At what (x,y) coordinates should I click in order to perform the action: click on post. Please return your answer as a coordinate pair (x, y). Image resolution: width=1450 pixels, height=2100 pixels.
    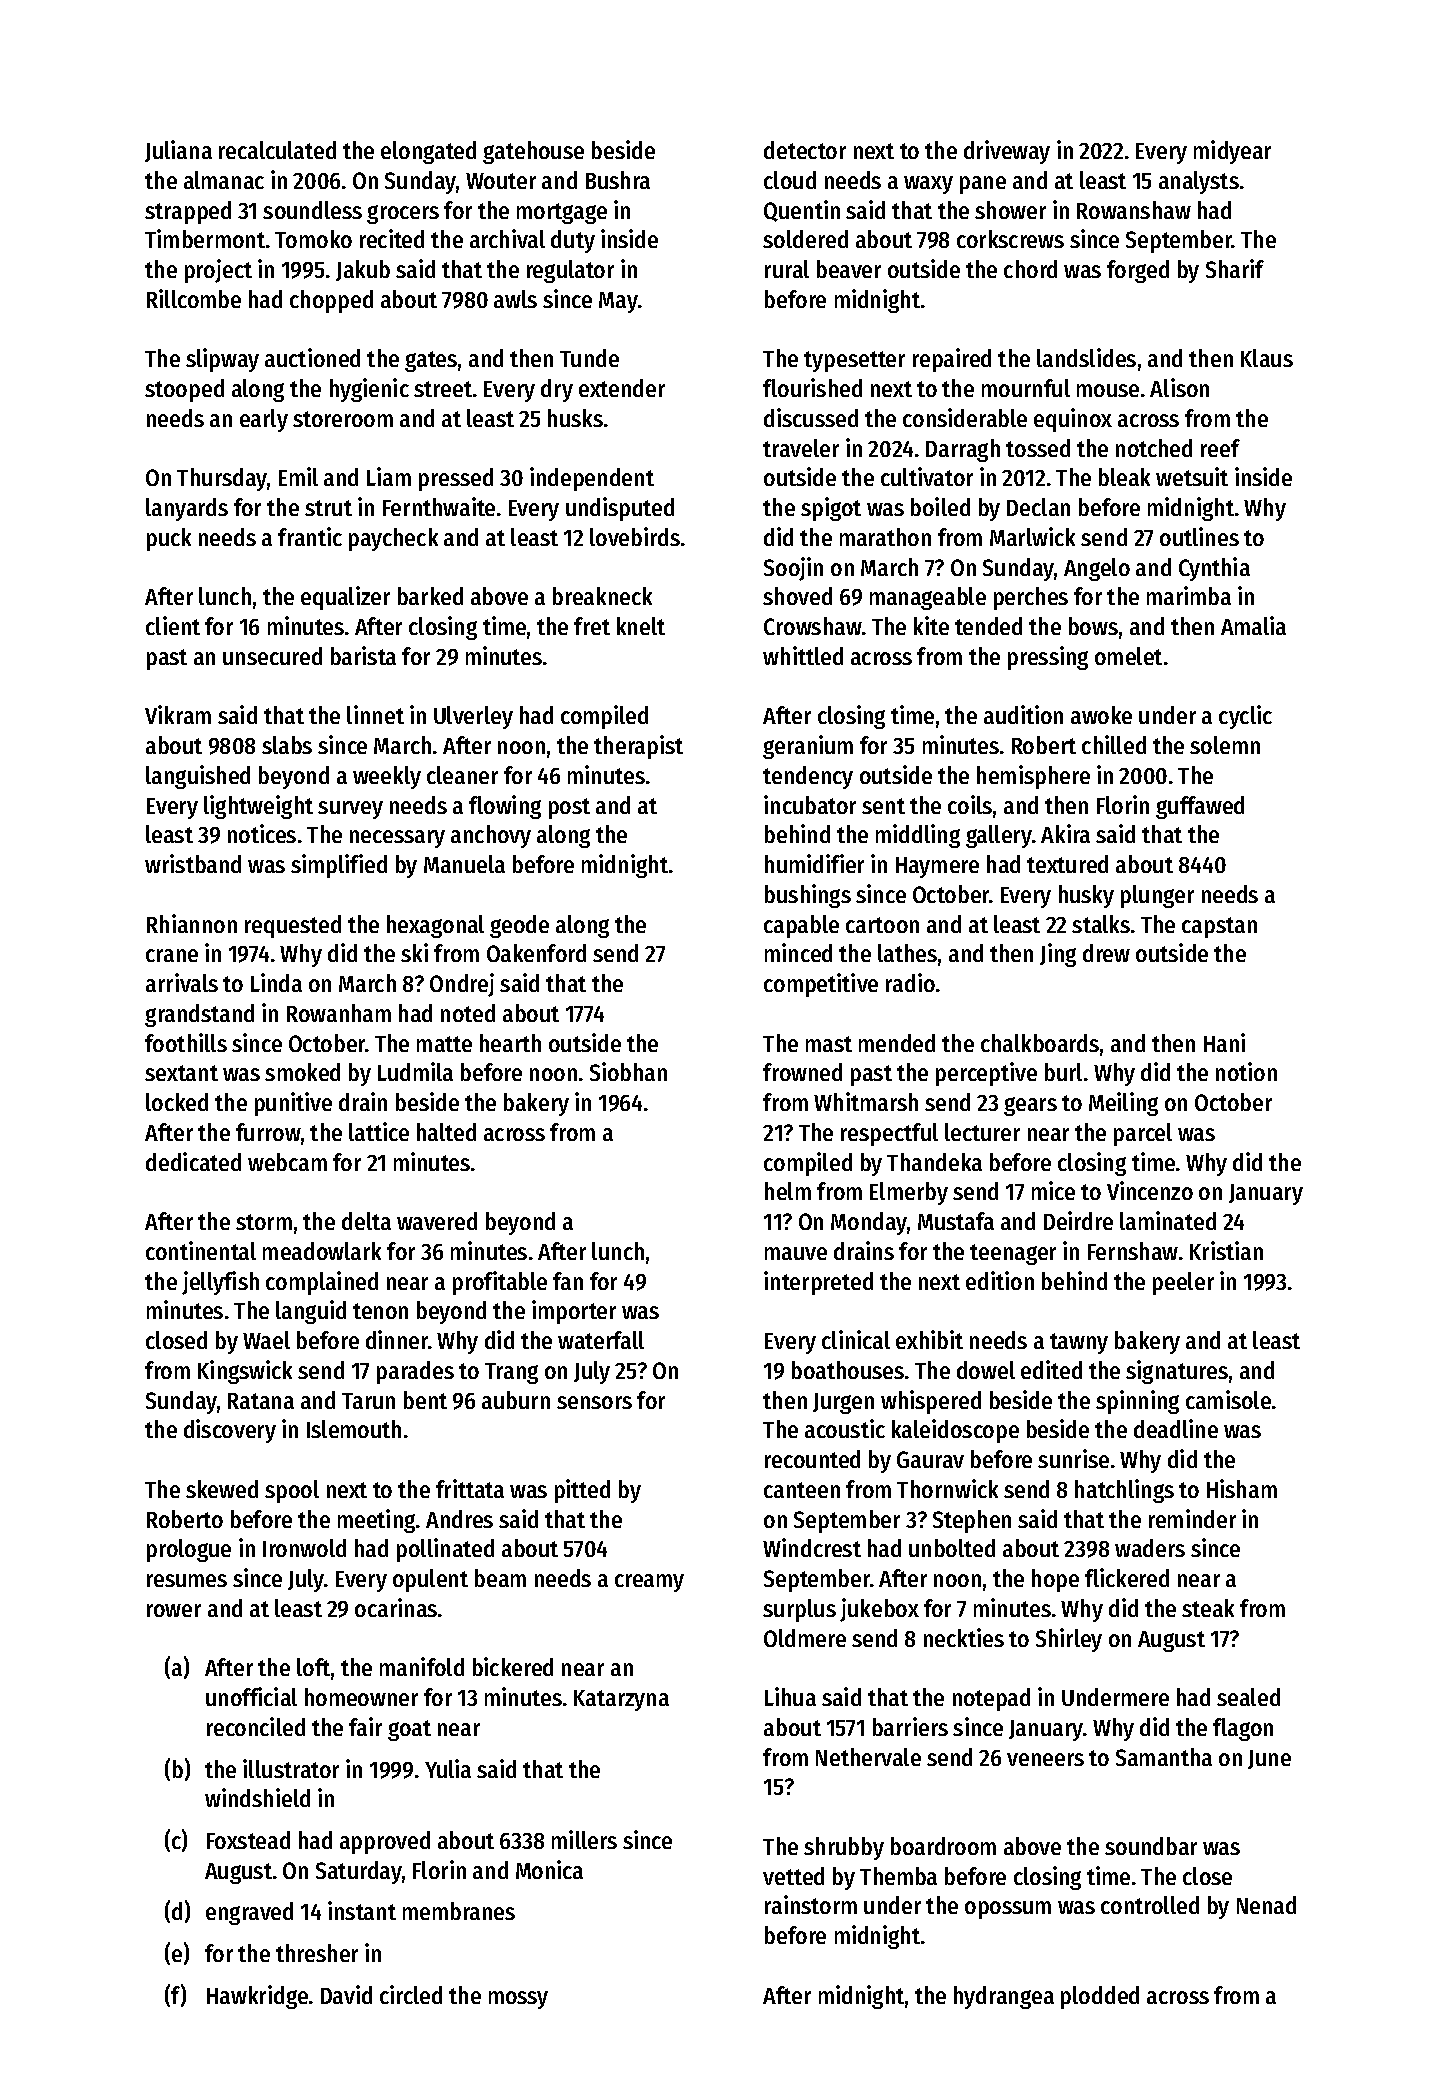
    Looking at the image, I should click on (569, 808).
